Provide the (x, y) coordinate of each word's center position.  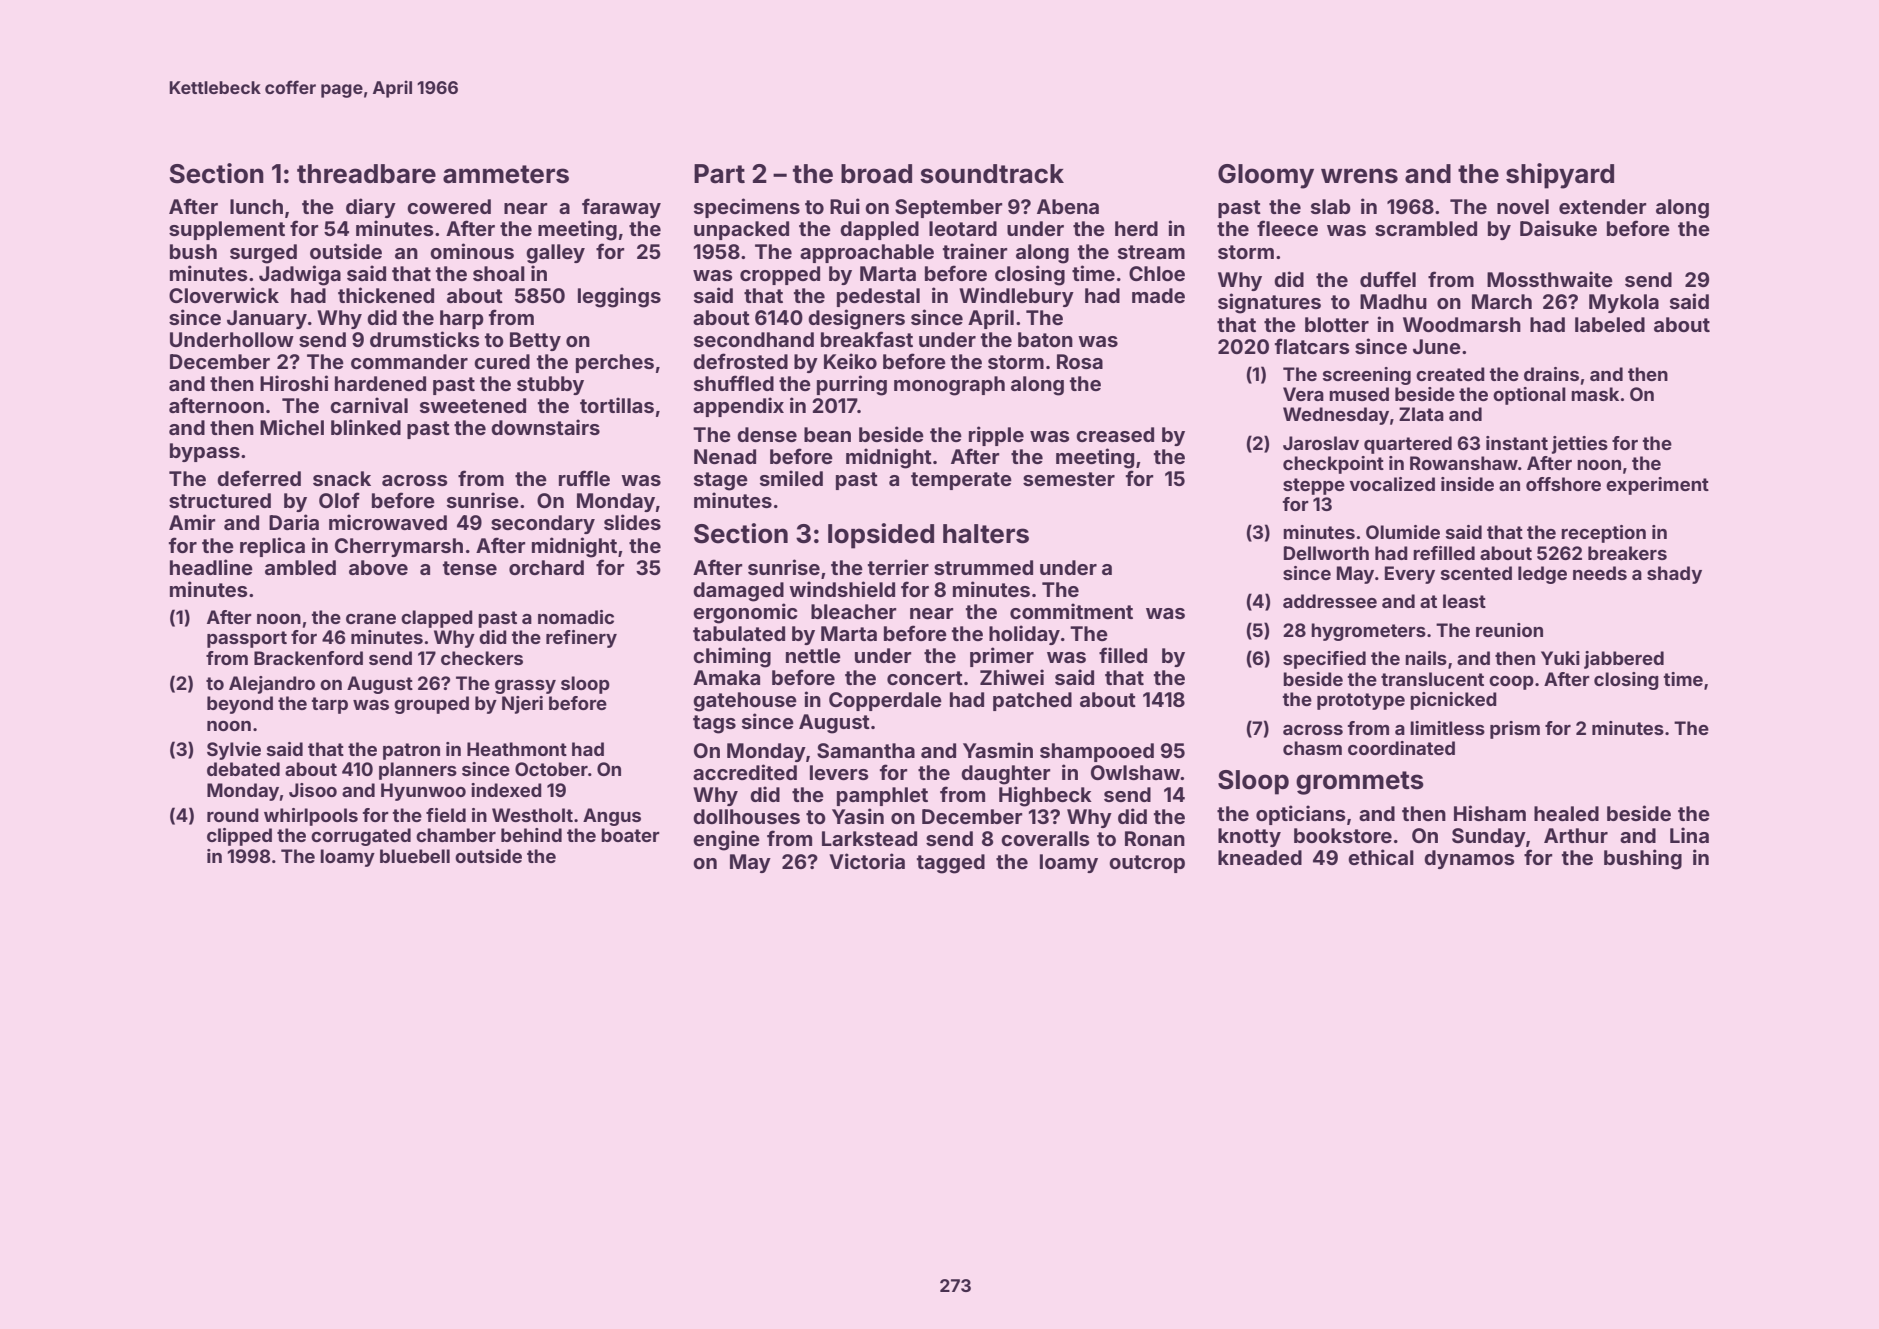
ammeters (506, 174)
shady (1674, 575)
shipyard (1560, 176)
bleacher (853, 611)
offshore (1563, 484)
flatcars (1312, 346)
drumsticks (425, 339)
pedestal (878, 297)
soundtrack (992, 174)
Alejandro (272, 685)
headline (211, 567)
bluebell (415, 856)
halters (986, 534)
